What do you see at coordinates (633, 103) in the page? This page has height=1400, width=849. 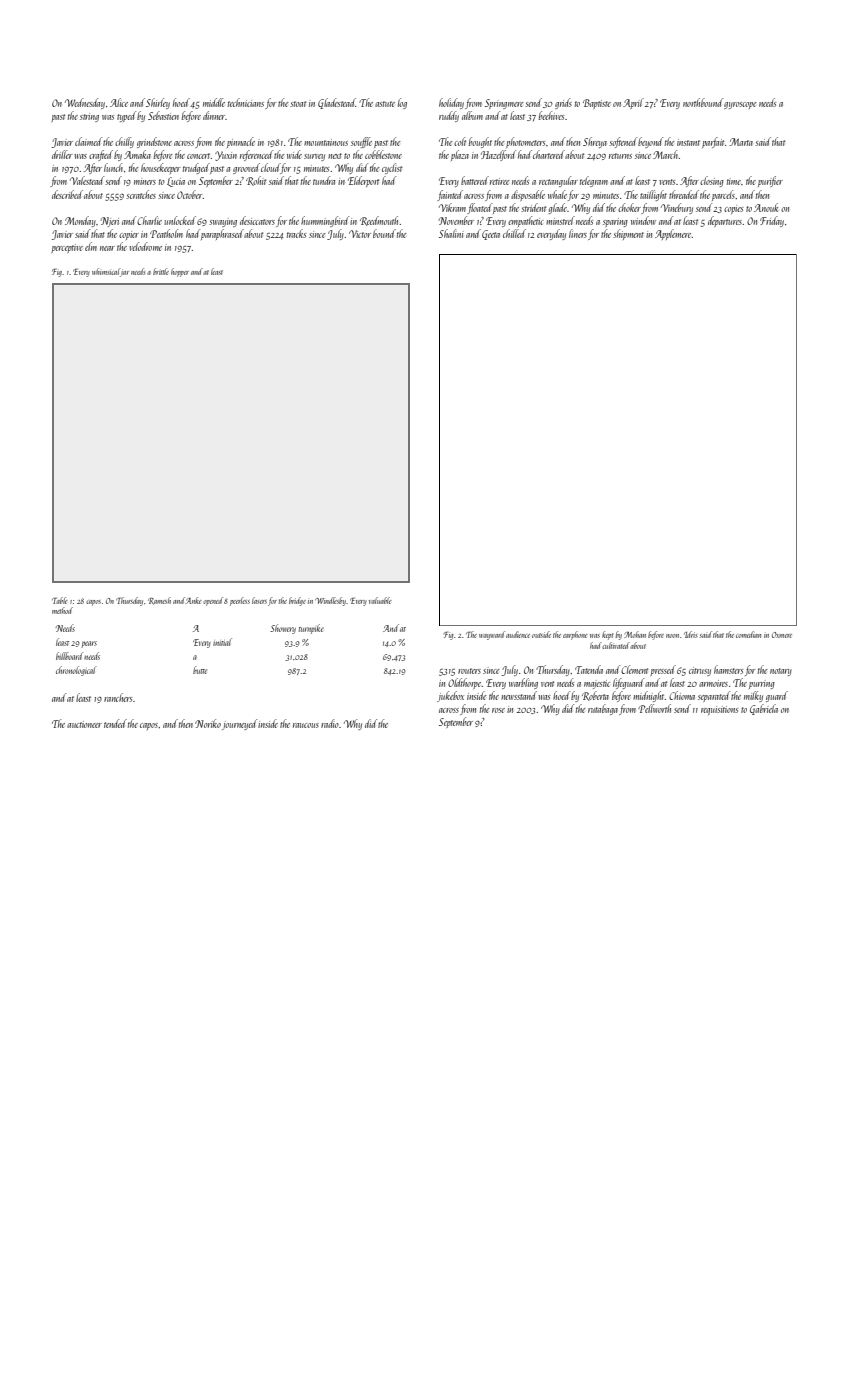 I see `April` at bounding box center [633, 103].
